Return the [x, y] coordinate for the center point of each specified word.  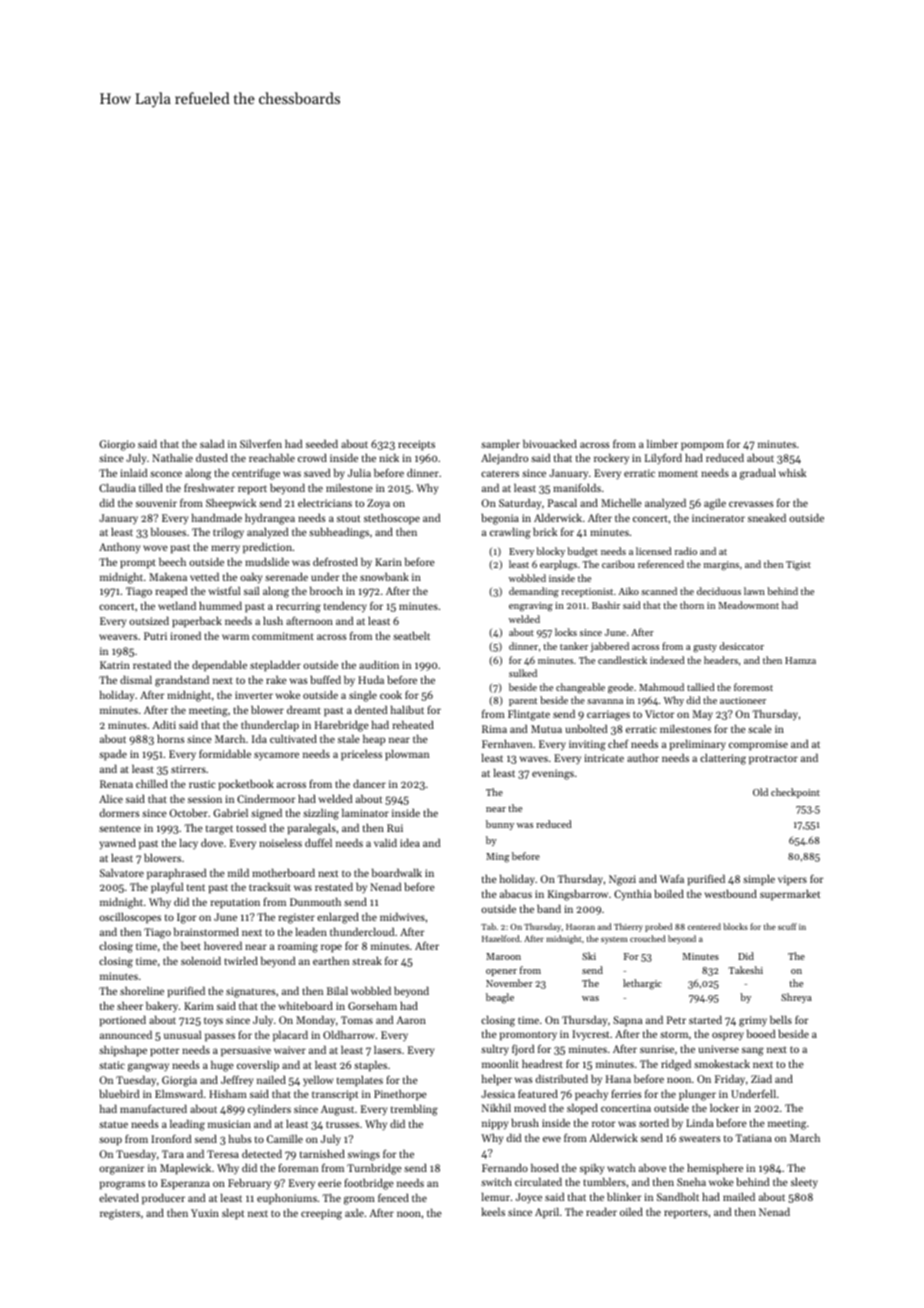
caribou [618, 564]
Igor [186, 918]
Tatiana [754, 1138]
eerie [329, 1183]
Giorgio [117, 445]
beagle [500, 998]
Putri [155, 636]
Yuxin [205, 1213]
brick [545, 532]
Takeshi [745, 970]
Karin [388, 562]
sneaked [767, 517]
